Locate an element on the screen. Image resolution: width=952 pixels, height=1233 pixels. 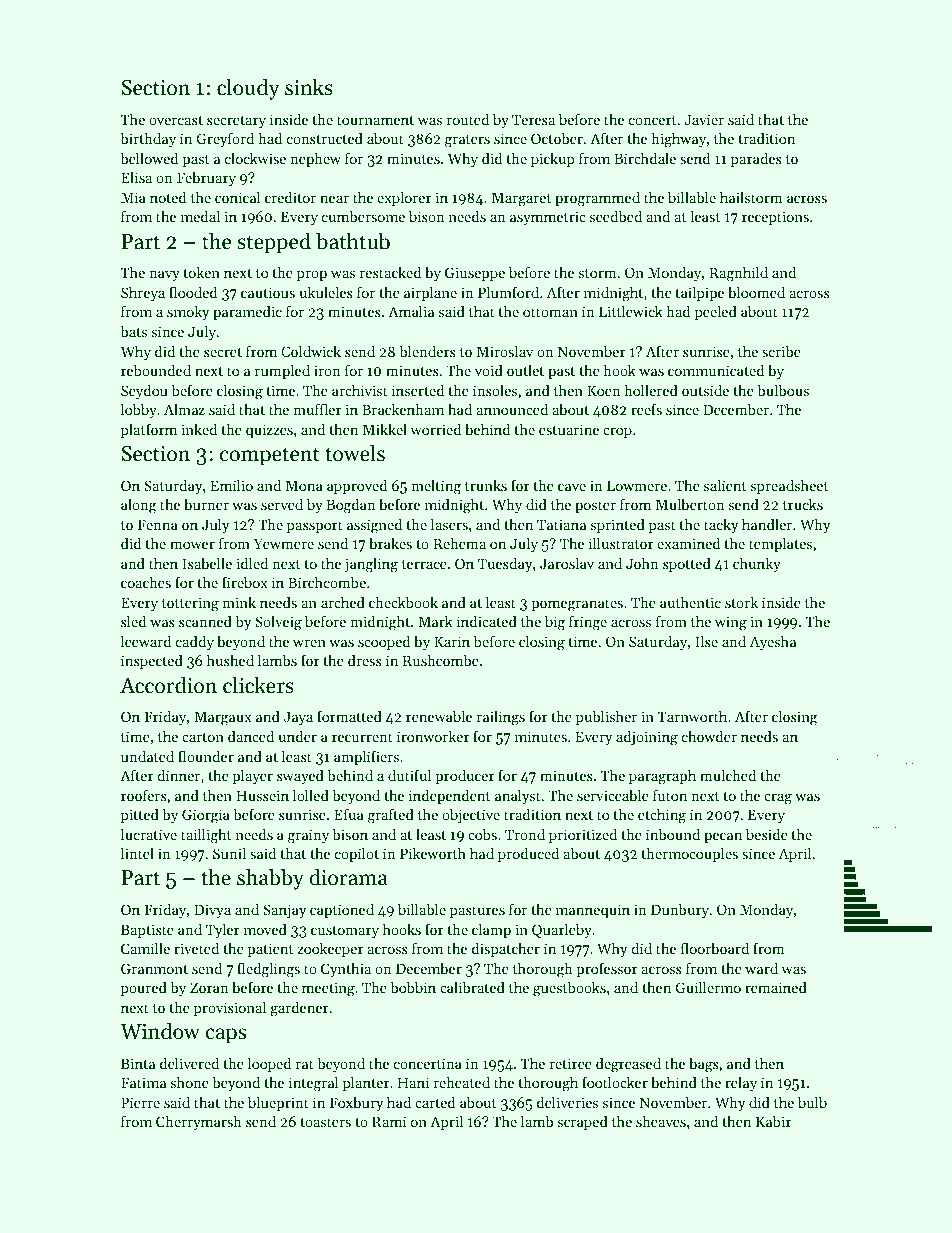
produced is located at coordinates (528, 855).
